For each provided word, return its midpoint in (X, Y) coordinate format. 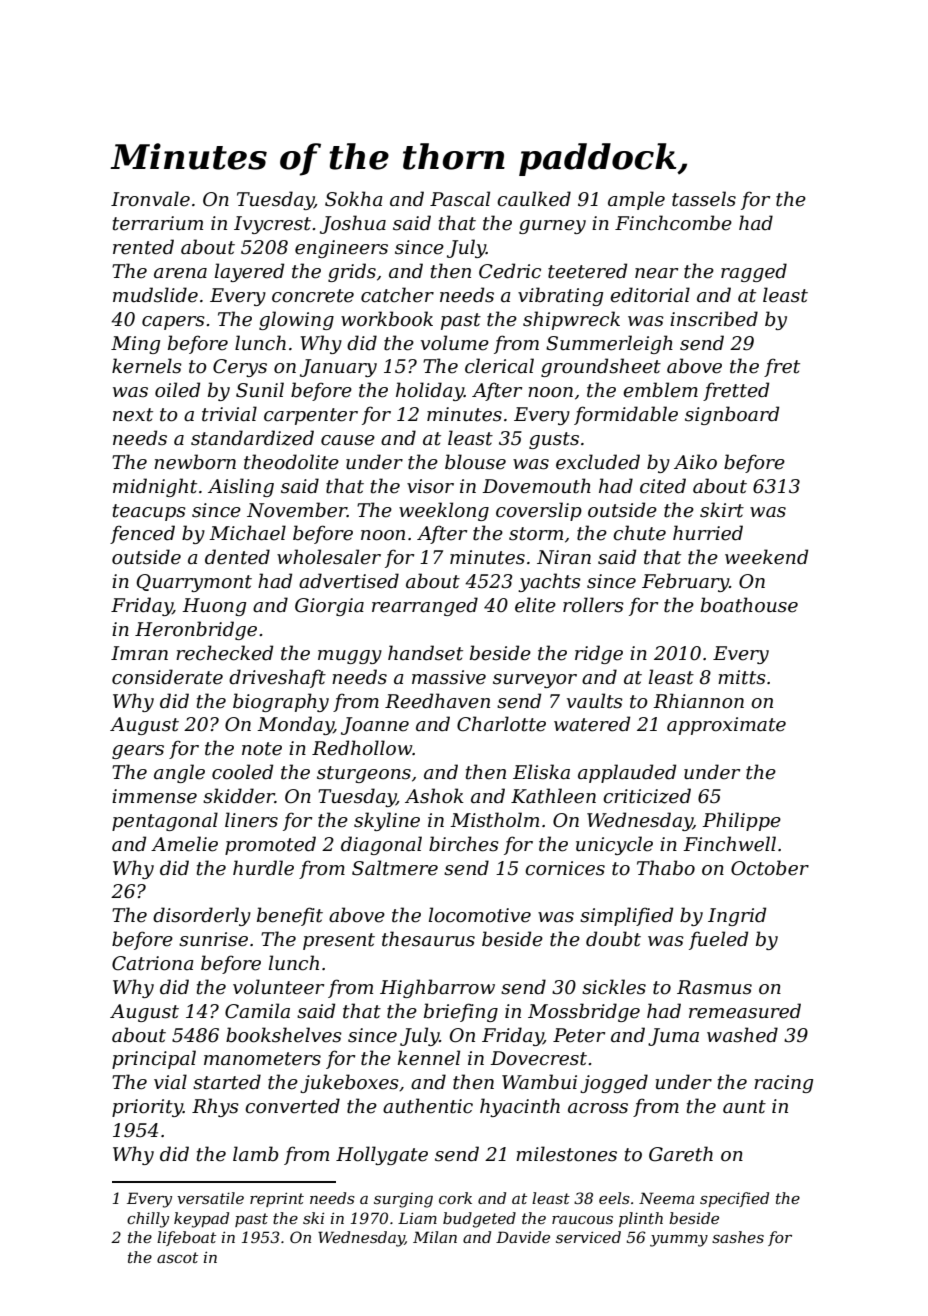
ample (636, 200)
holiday (430, 391)
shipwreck (571, 320)
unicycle (614, 845)
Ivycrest (272, 225)
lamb (255, 1153)
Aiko (695, 461)
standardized (252, 438)
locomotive (480, 915)
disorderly (202, 916)
